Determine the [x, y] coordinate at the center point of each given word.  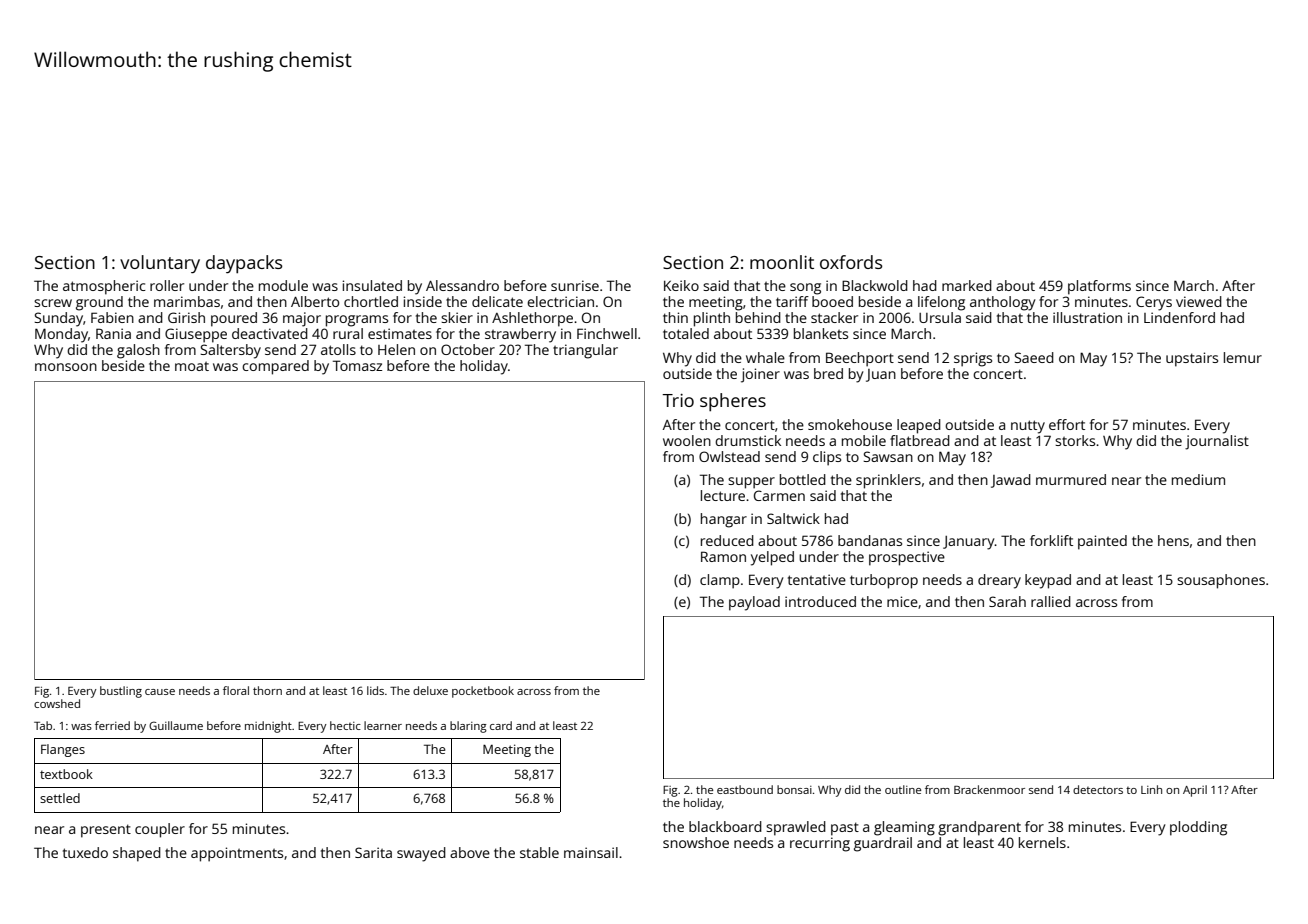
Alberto [315, 301]
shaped [137, 854]
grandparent [979, 828]
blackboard [725, 826]
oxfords [851, 262]
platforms [1099, 287]
